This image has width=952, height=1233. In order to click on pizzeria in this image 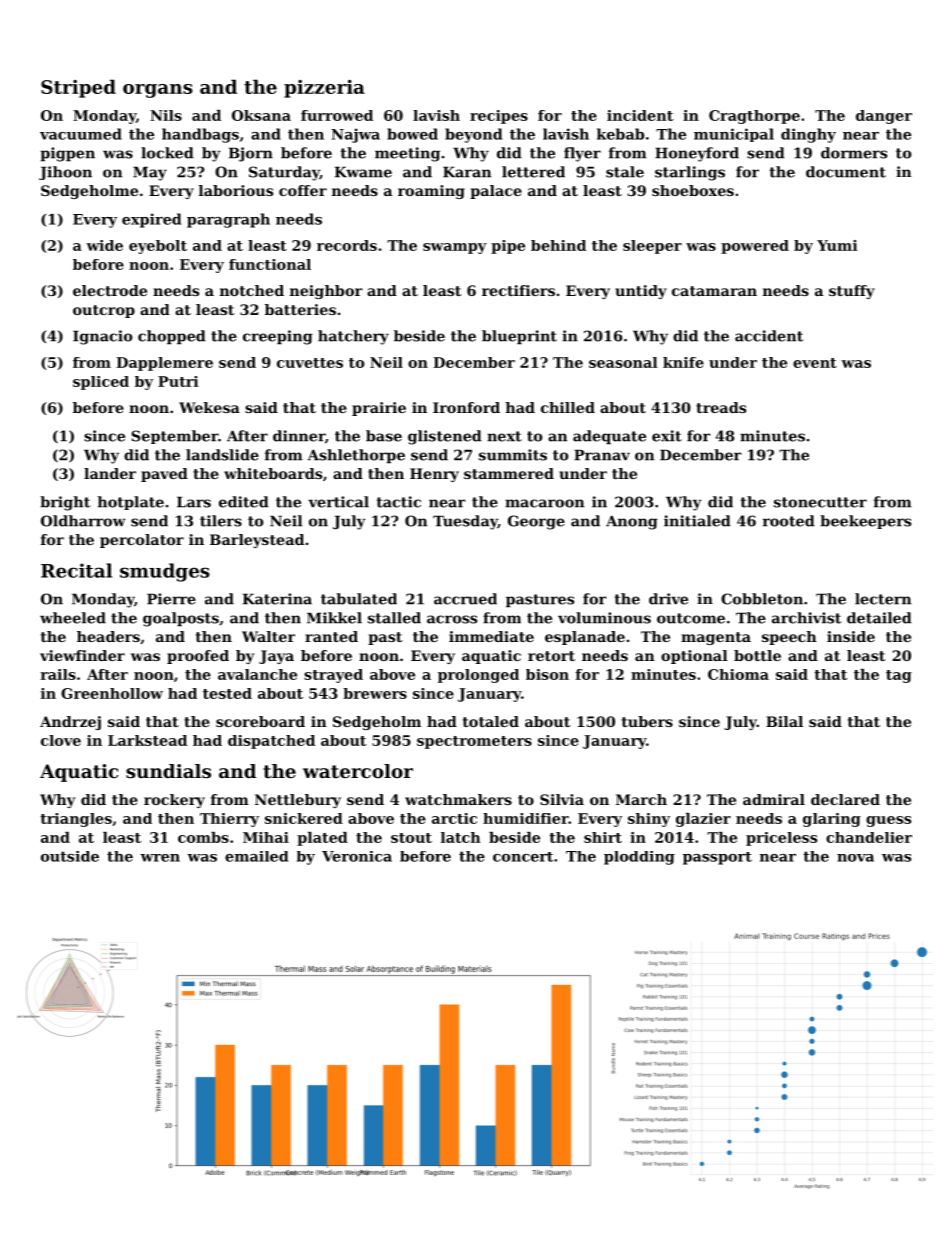, I will do `click(324, 89)`.
